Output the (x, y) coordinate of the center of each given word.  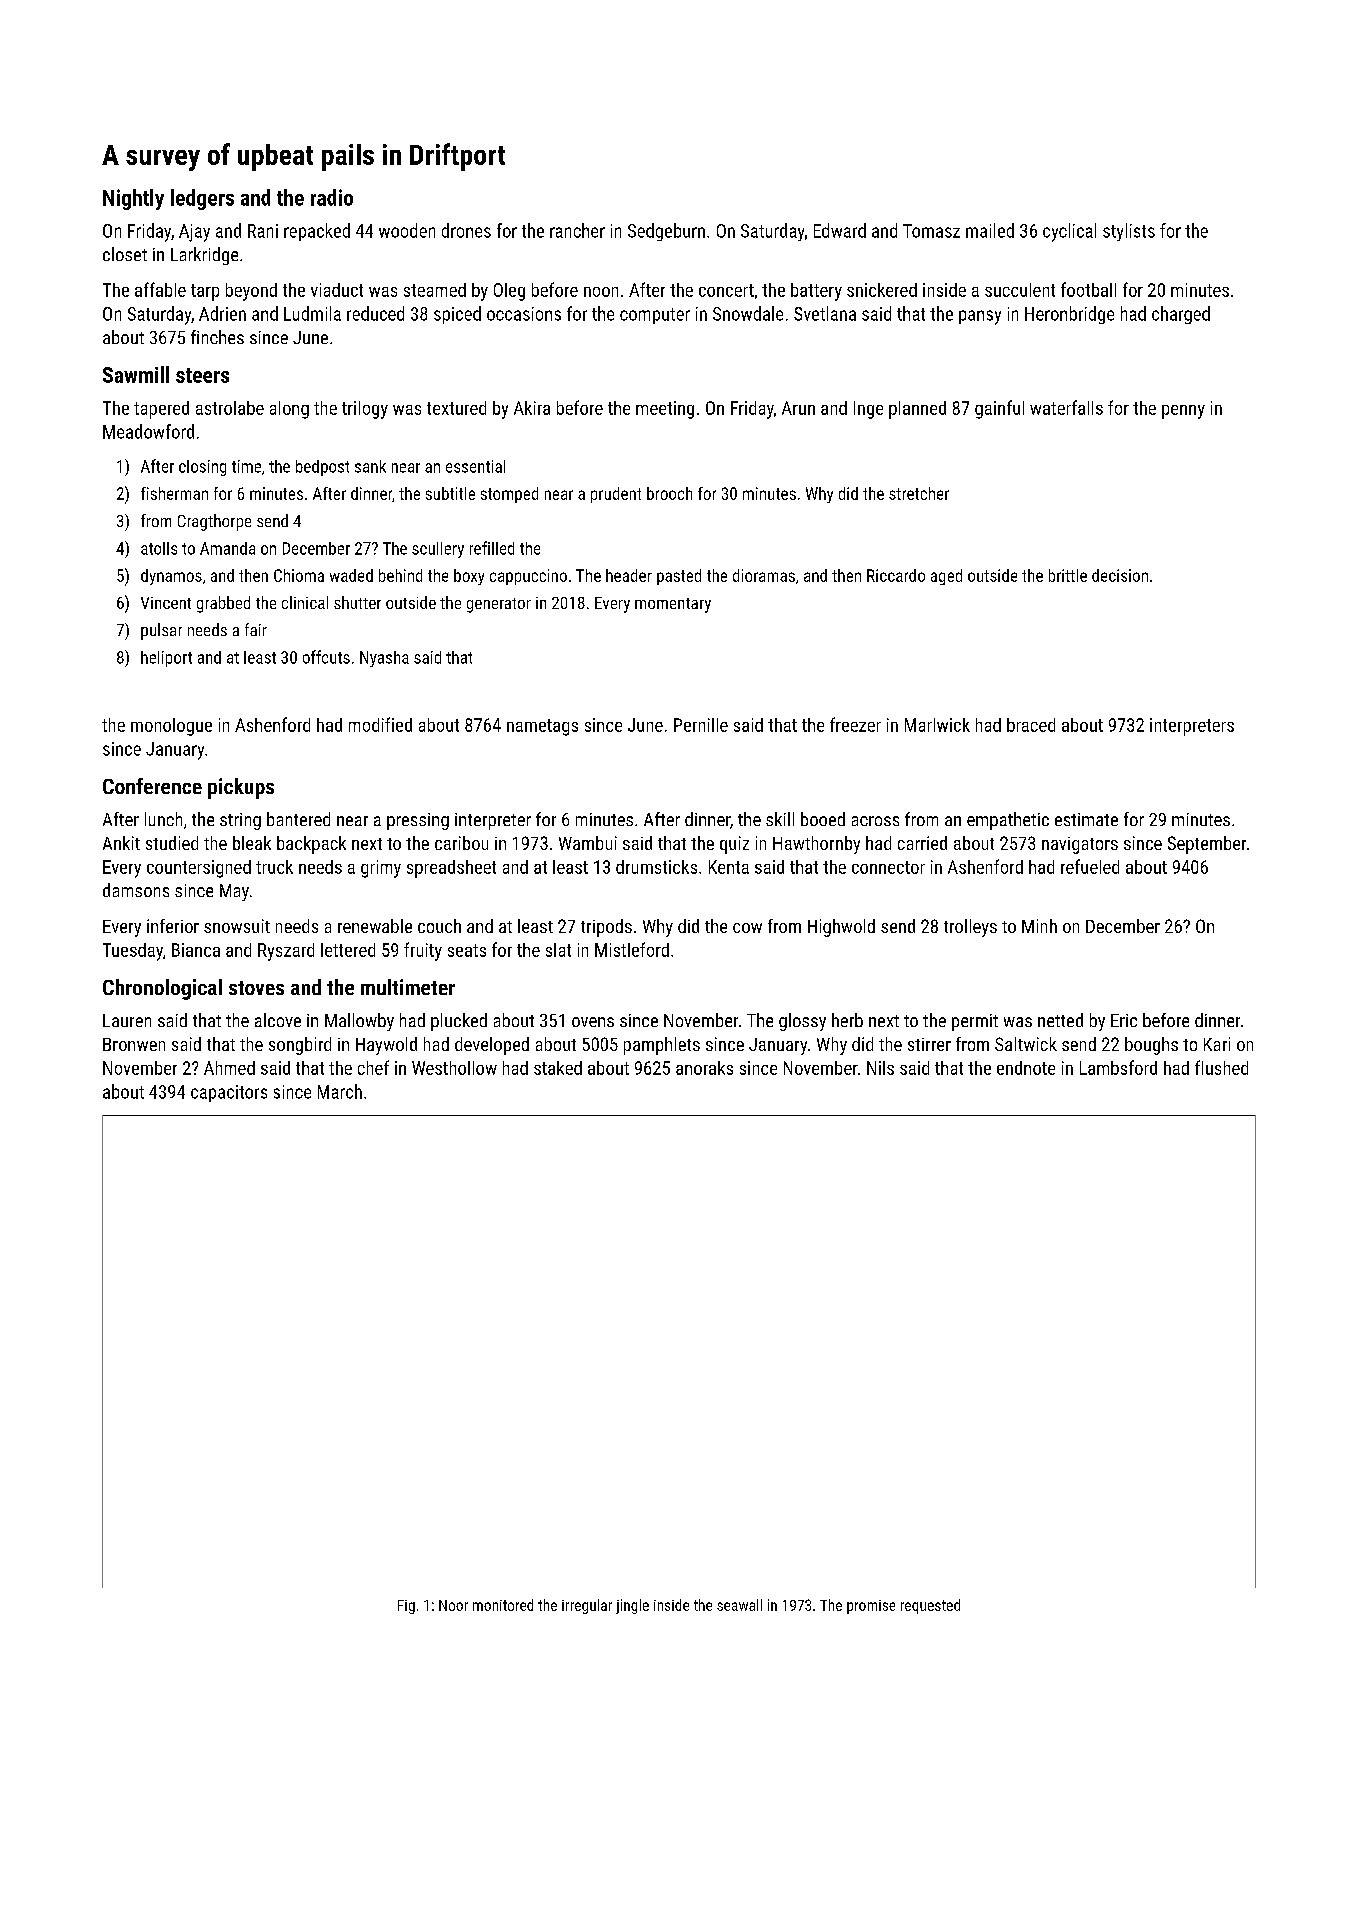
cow (747, 928)
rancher (577, 230)
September (1207, 845)
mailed (990, 230)
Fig (406, 1607)
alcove (278, 1020)
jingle (632, 1606)
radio (332, 197)
